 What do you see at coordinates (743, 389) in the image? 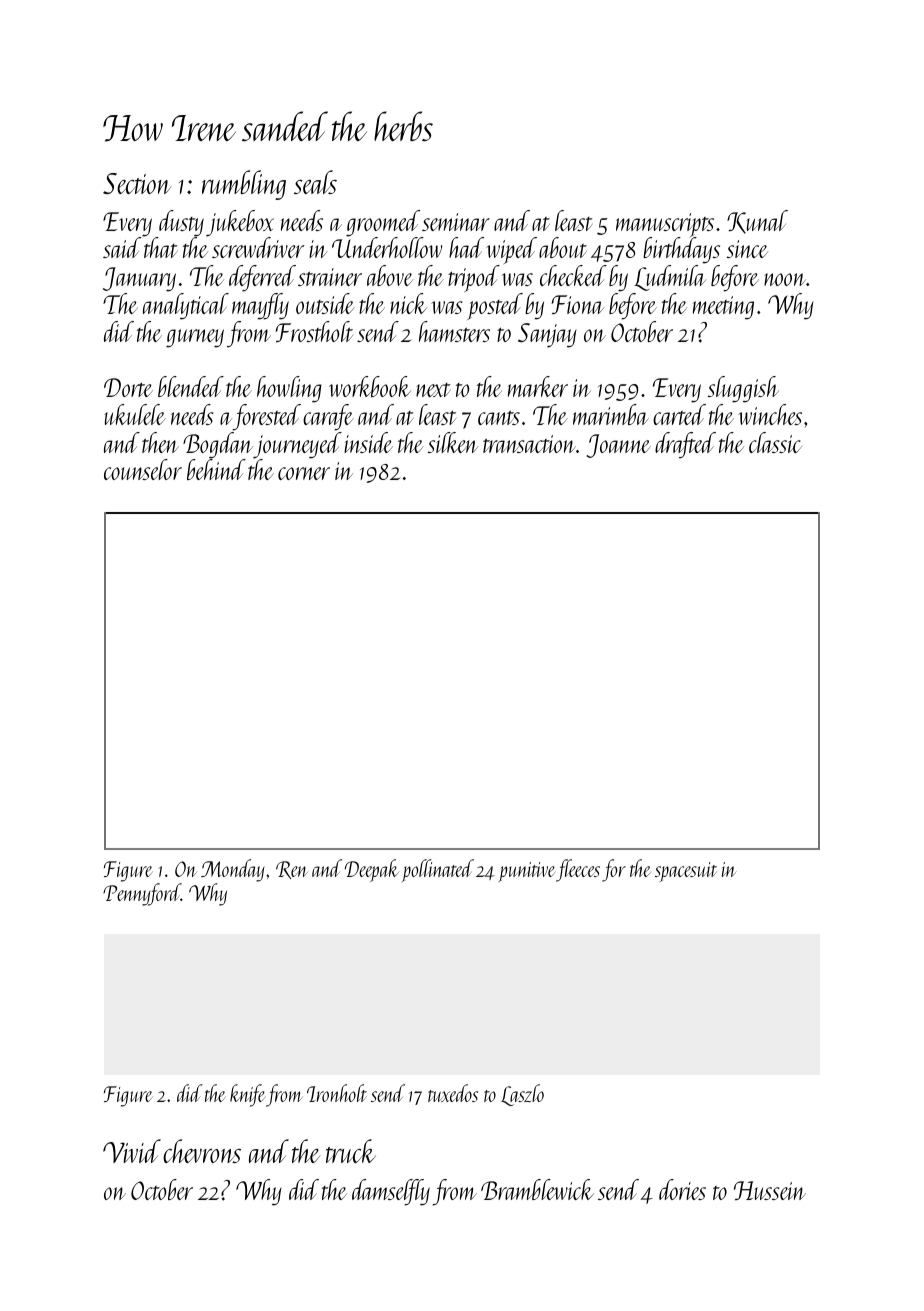
I see `sluggish` at bounding box center [743, 389].
